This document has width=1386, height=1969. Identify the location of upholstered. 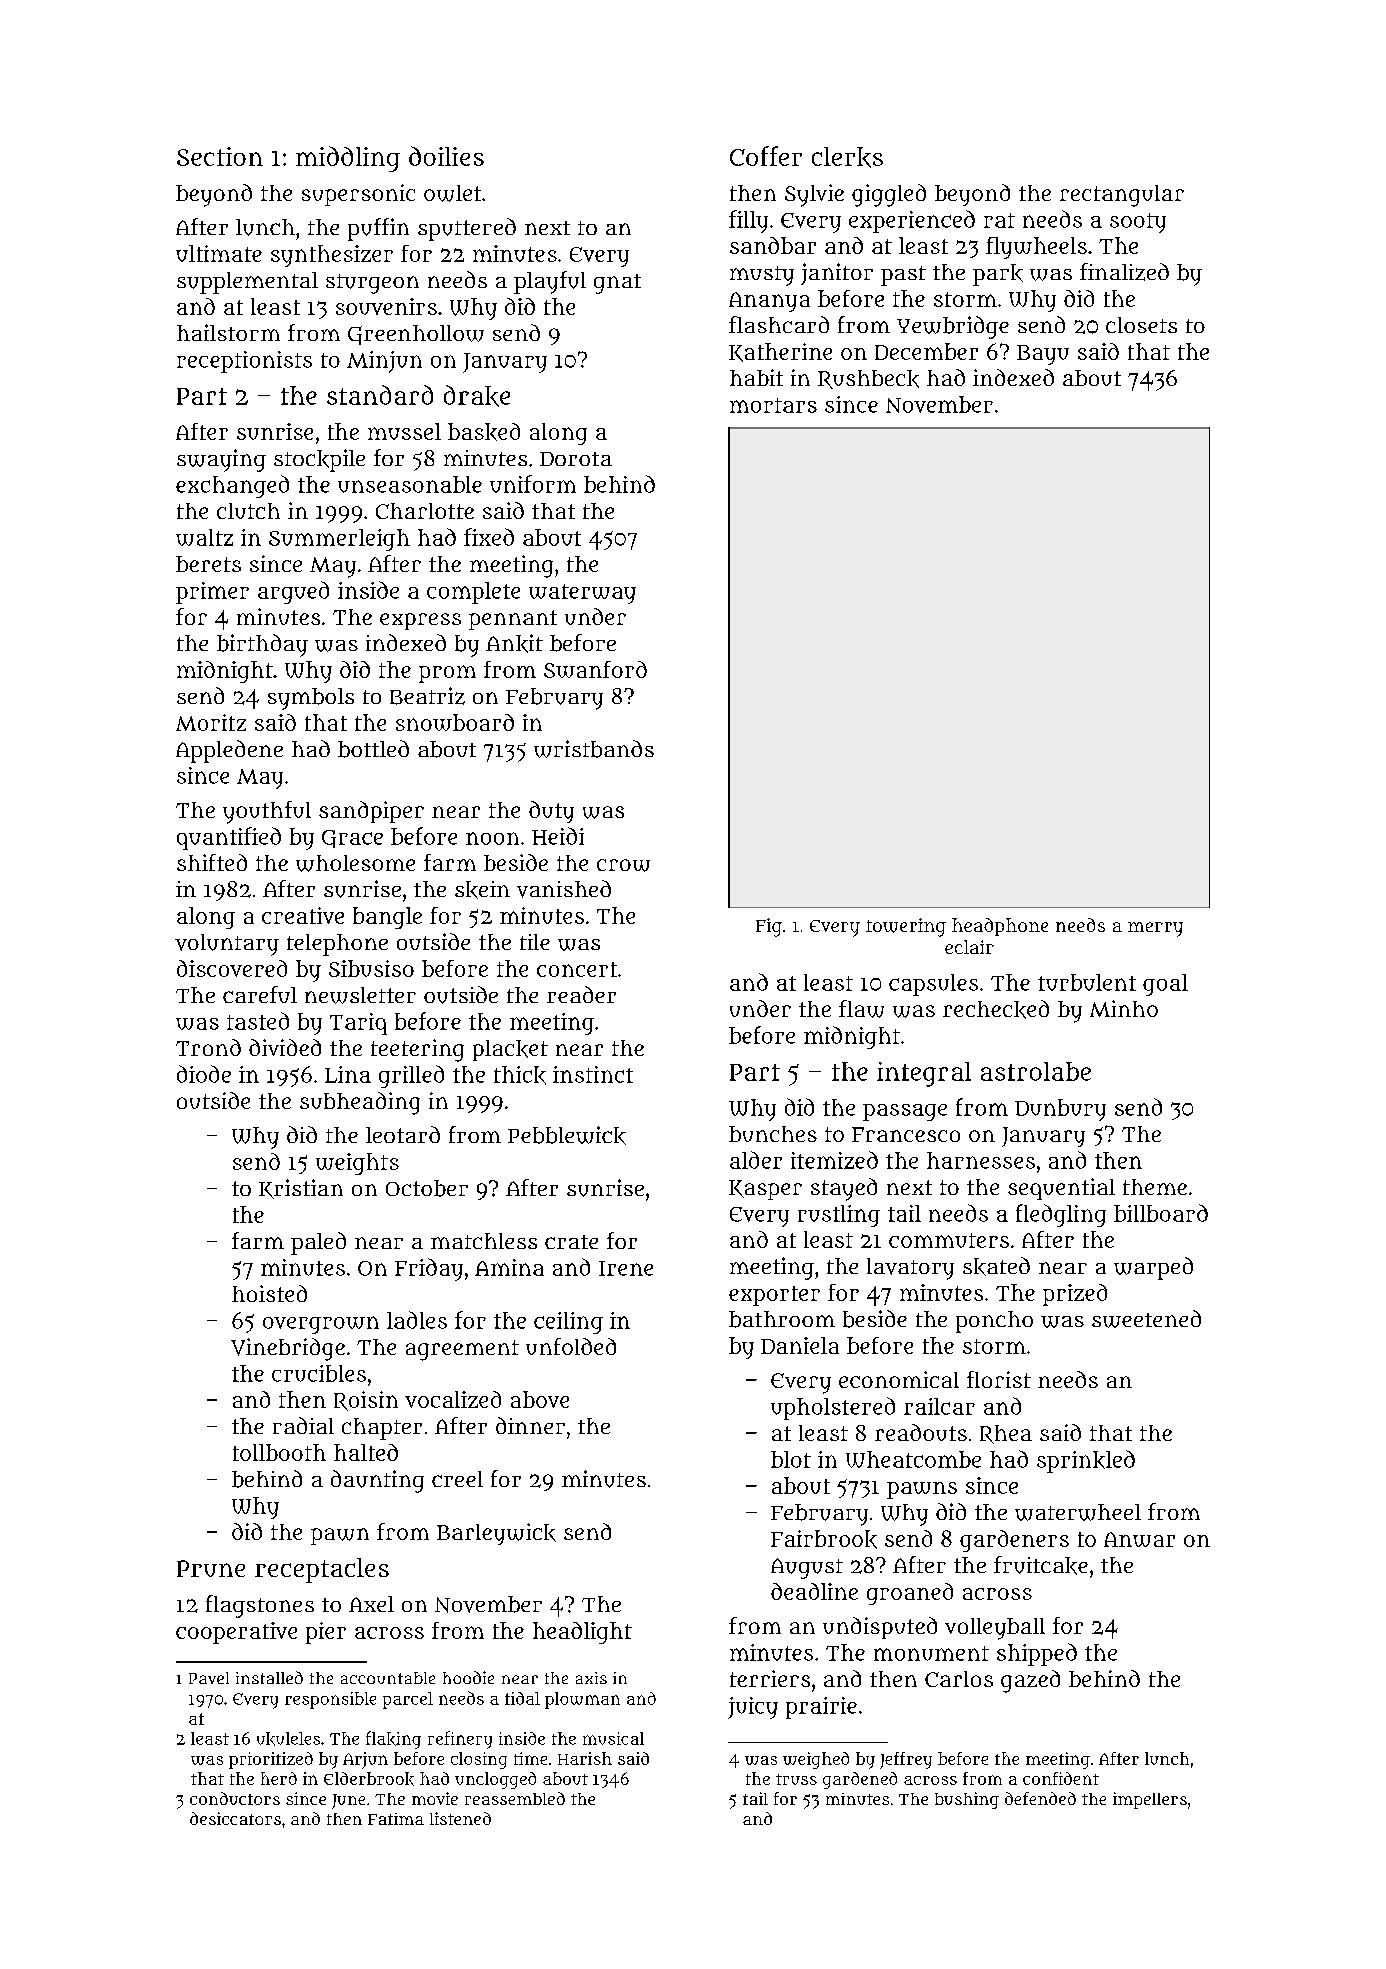
(833, 1408).
